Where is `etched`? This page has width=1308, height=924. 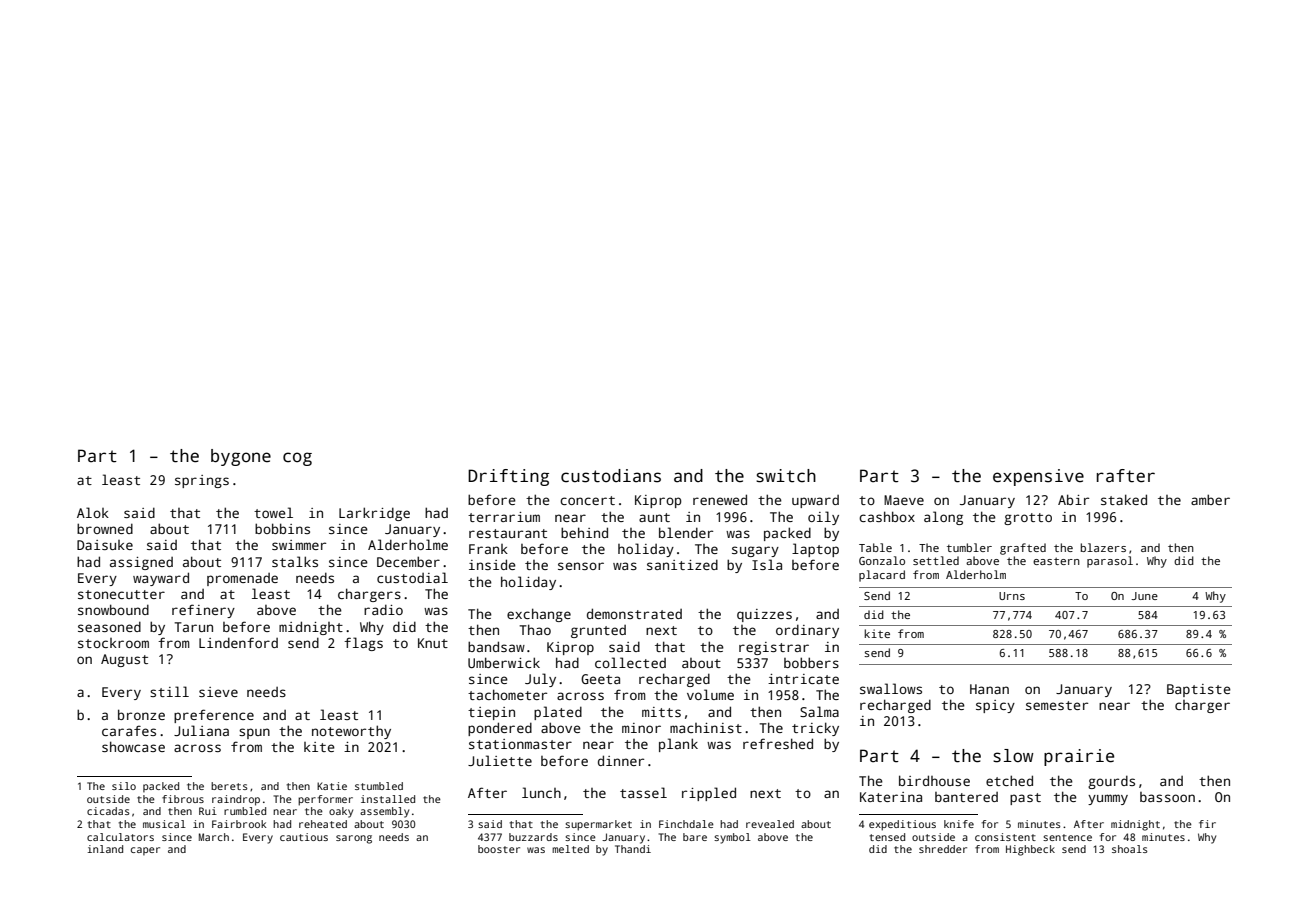 etched is located at coordinates (1009, 780).
